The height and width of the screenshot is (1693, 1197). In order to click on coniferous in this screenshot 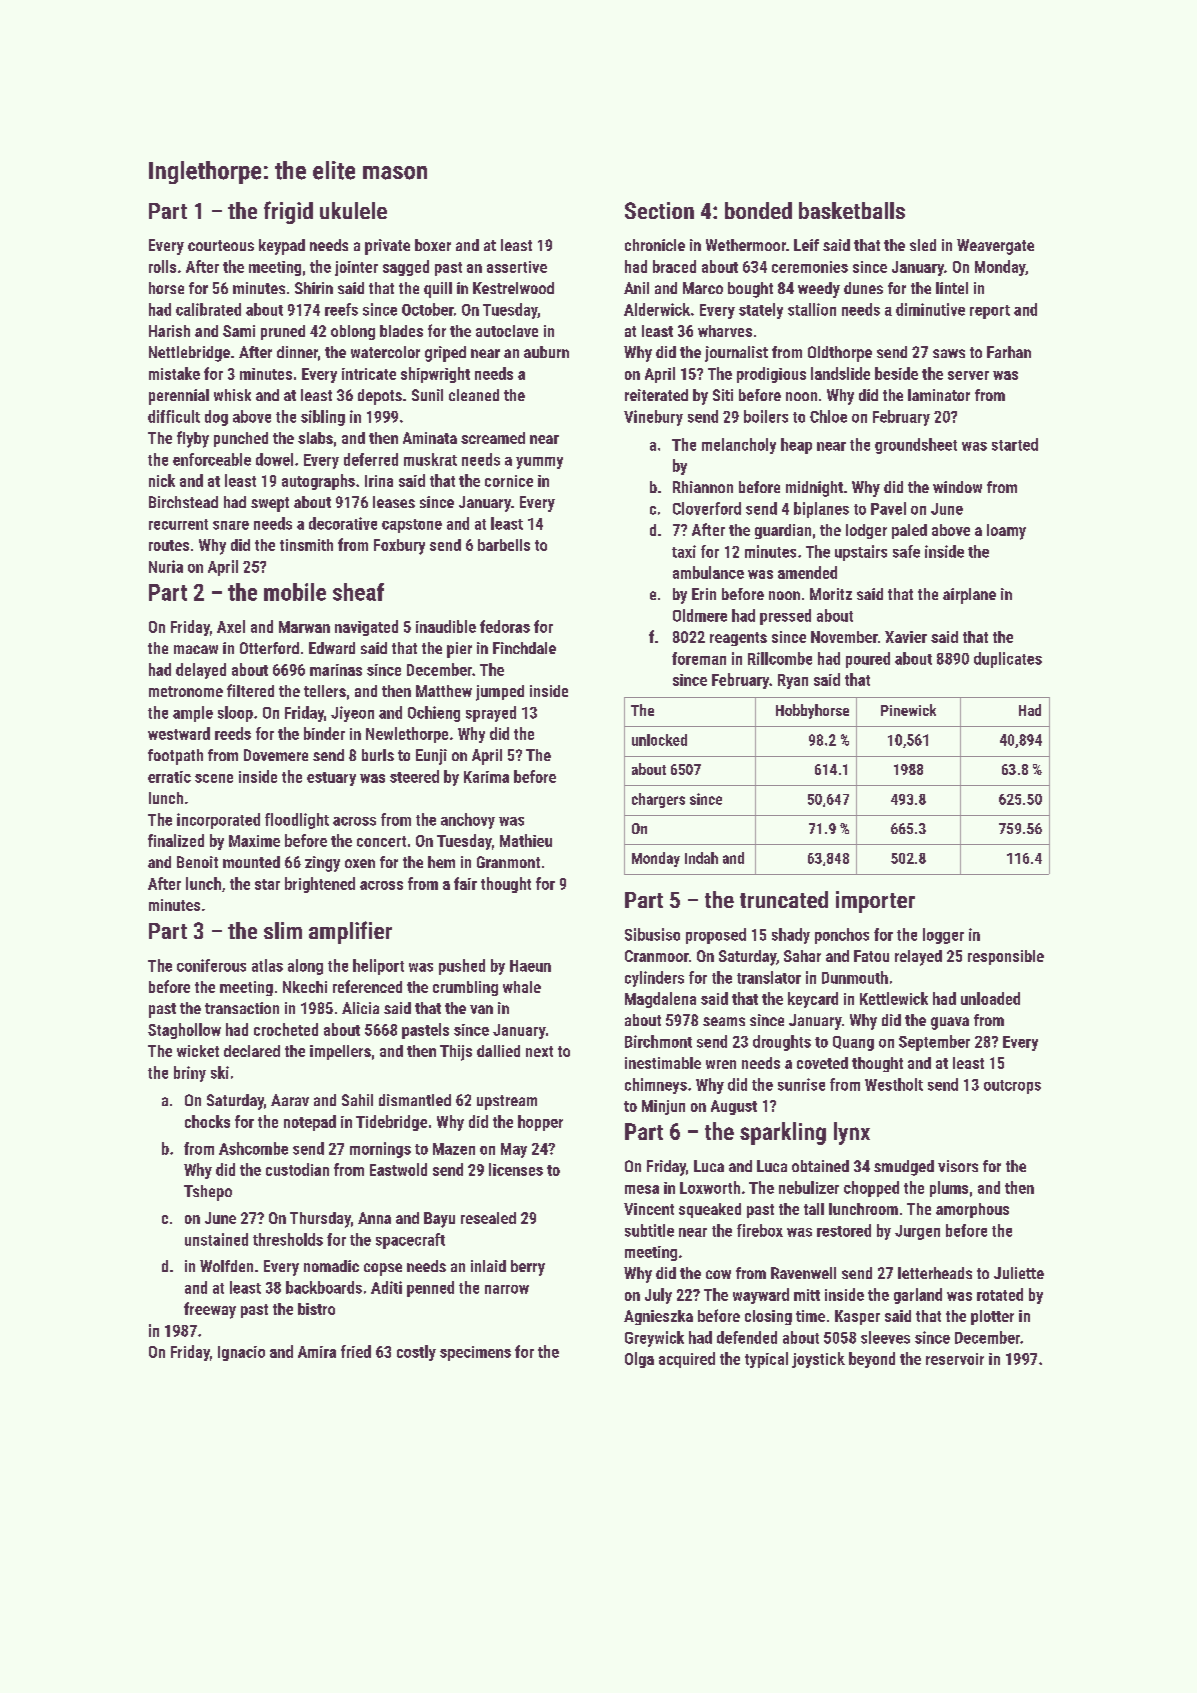, I will do `click(211, 965)`.
